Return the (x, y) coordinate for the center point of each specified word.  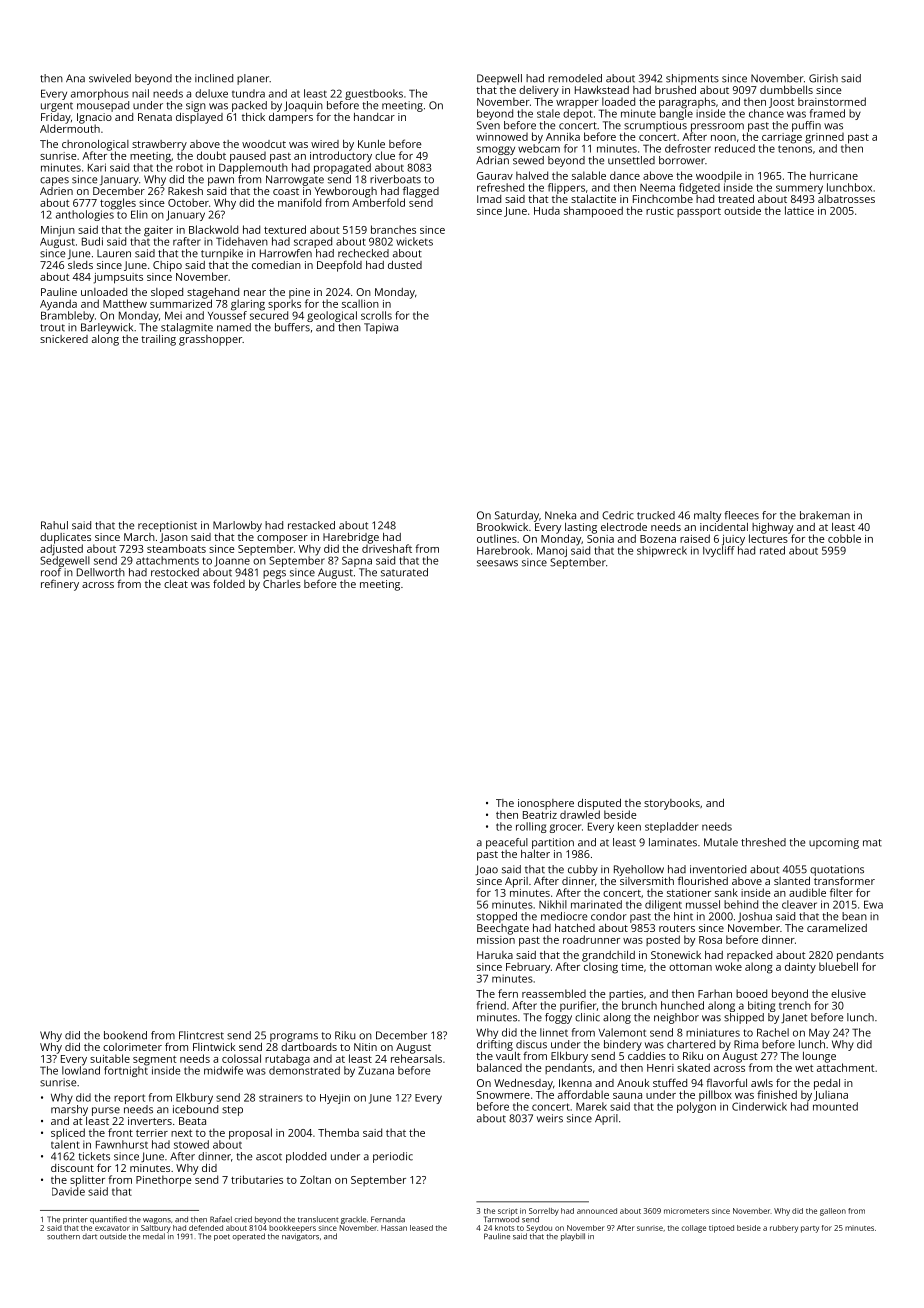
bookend (125, 1035)
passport (699, 212)
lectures (768, 538)
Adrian (492, 160)
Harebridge (351, 538)
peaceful (507, 843)
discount (72, 1168)
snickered (64, 339)
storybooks (672, 804)
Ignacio (94, 118)
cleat (176, 584)
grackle (353, 1220)
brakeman (825, 515)
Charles (282, 584)
